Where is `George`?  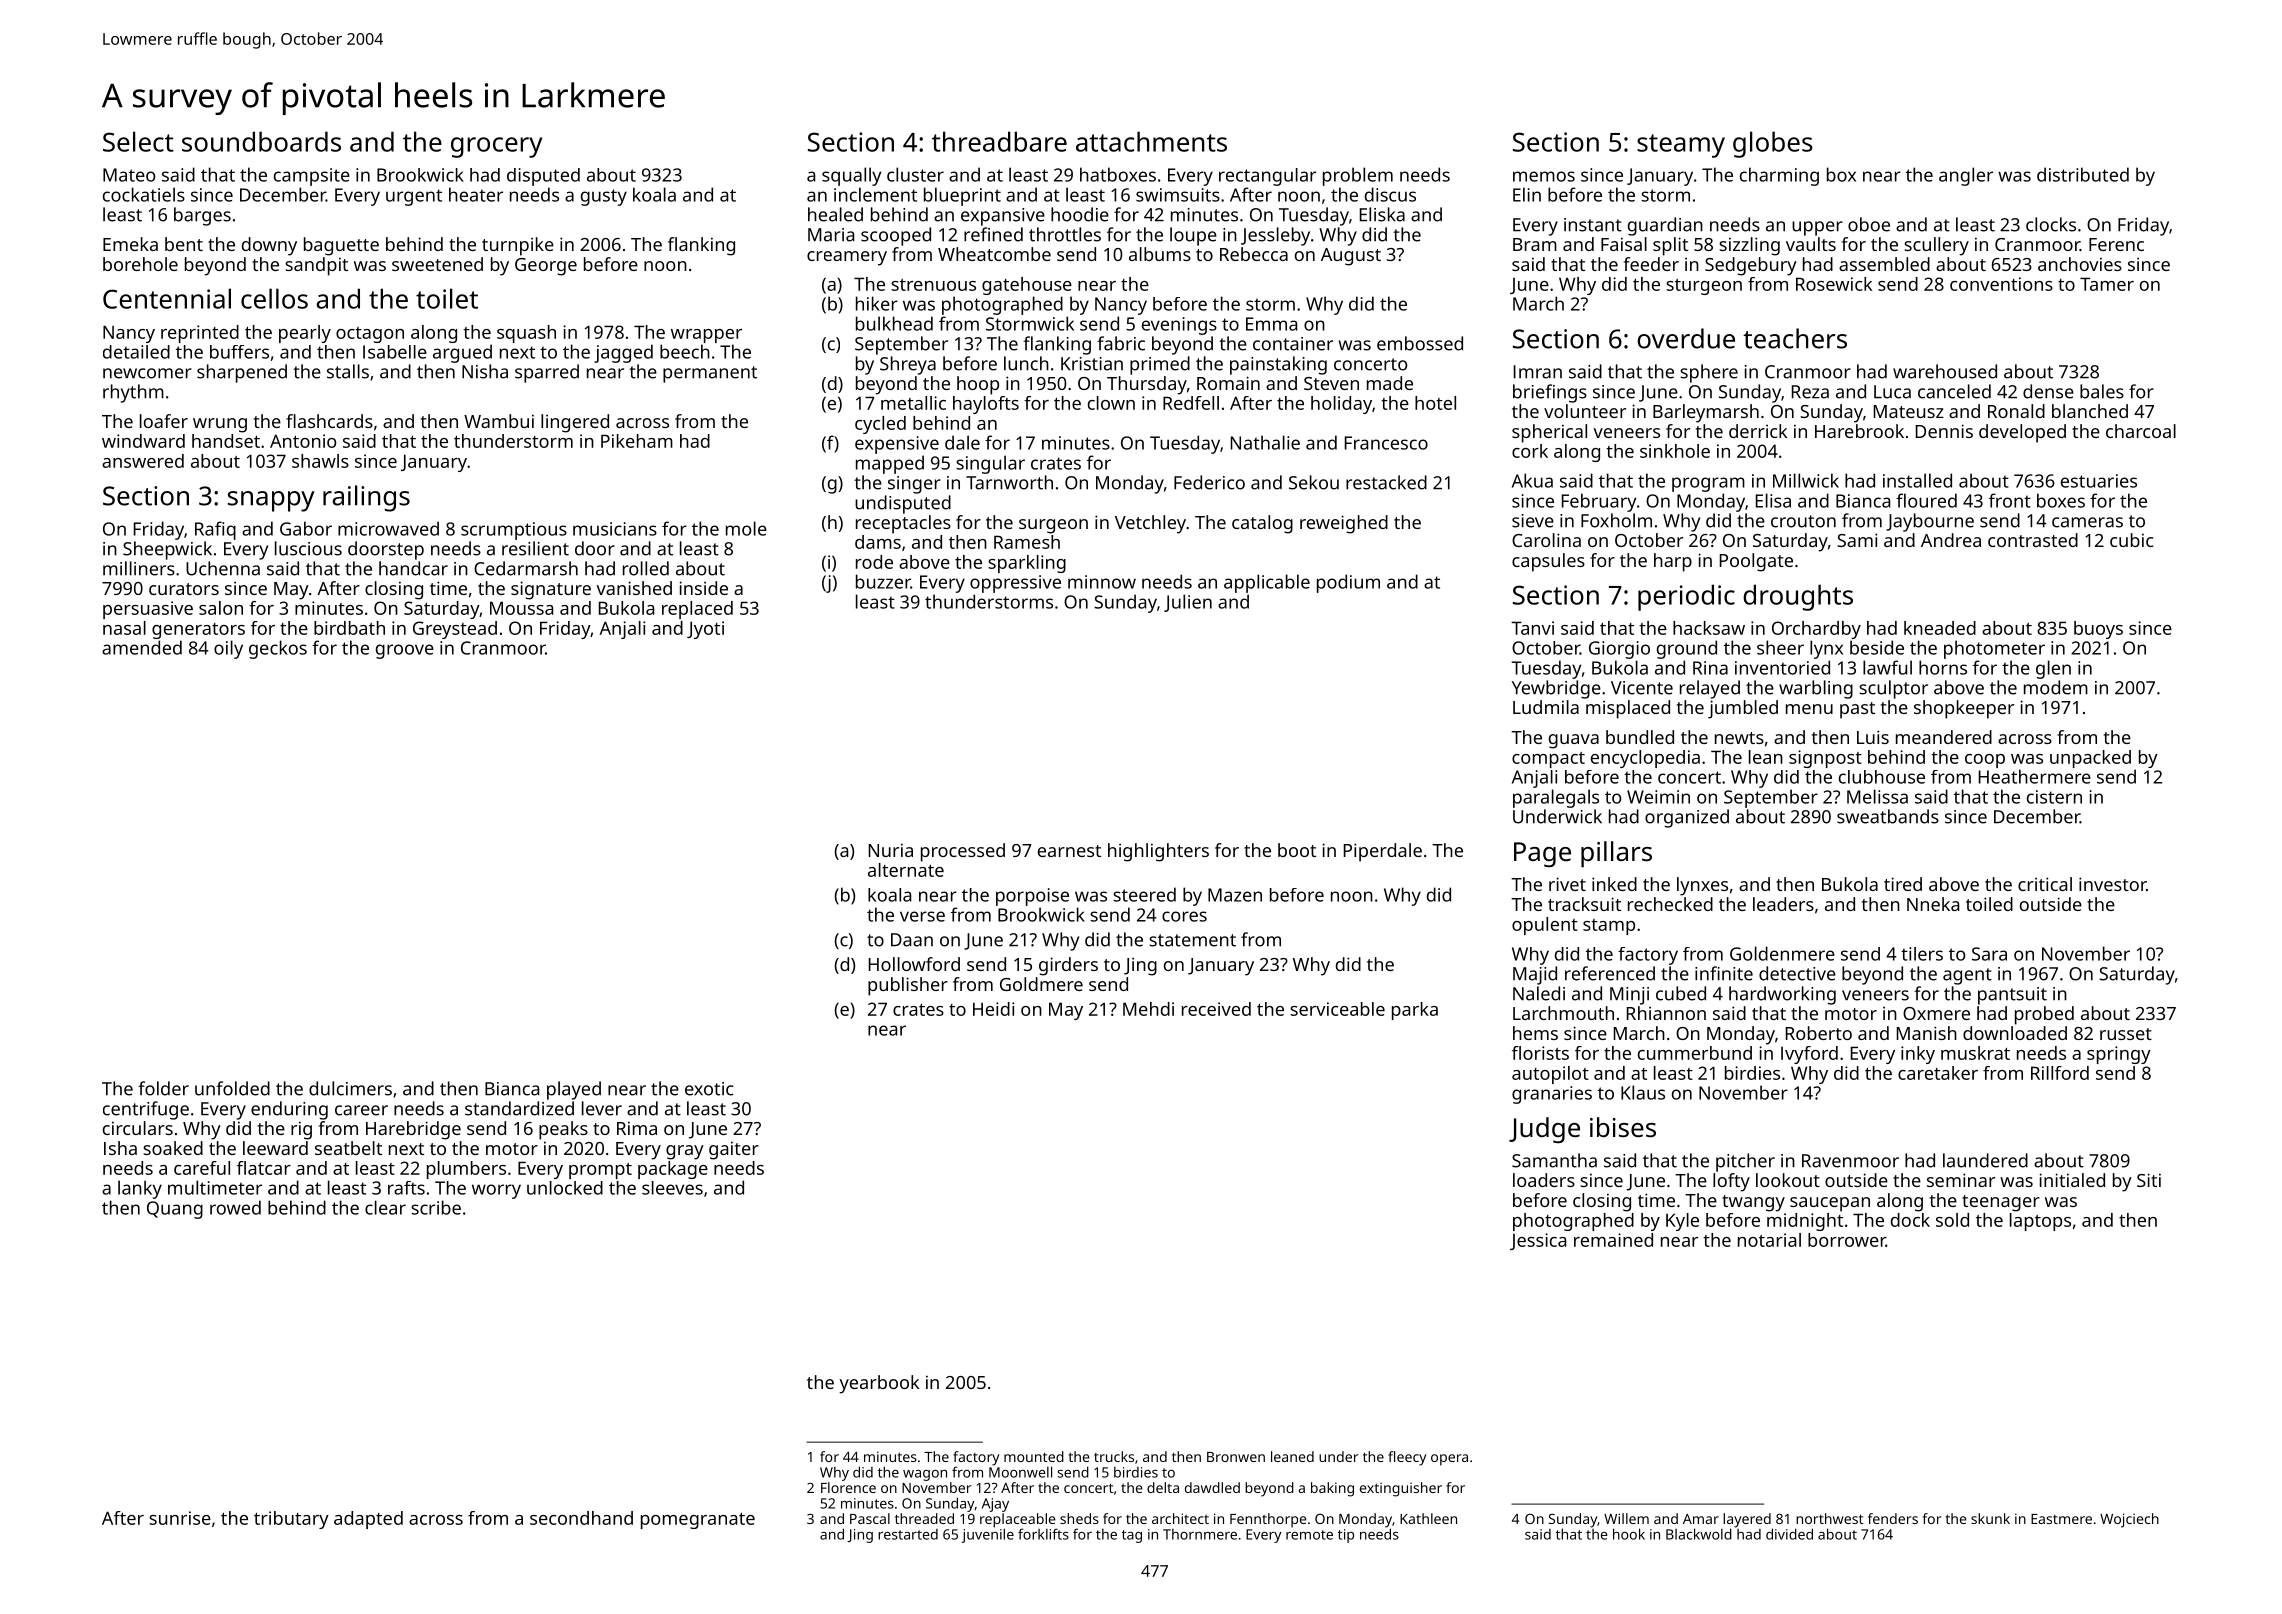
George is located at coordinates (546, 267).
